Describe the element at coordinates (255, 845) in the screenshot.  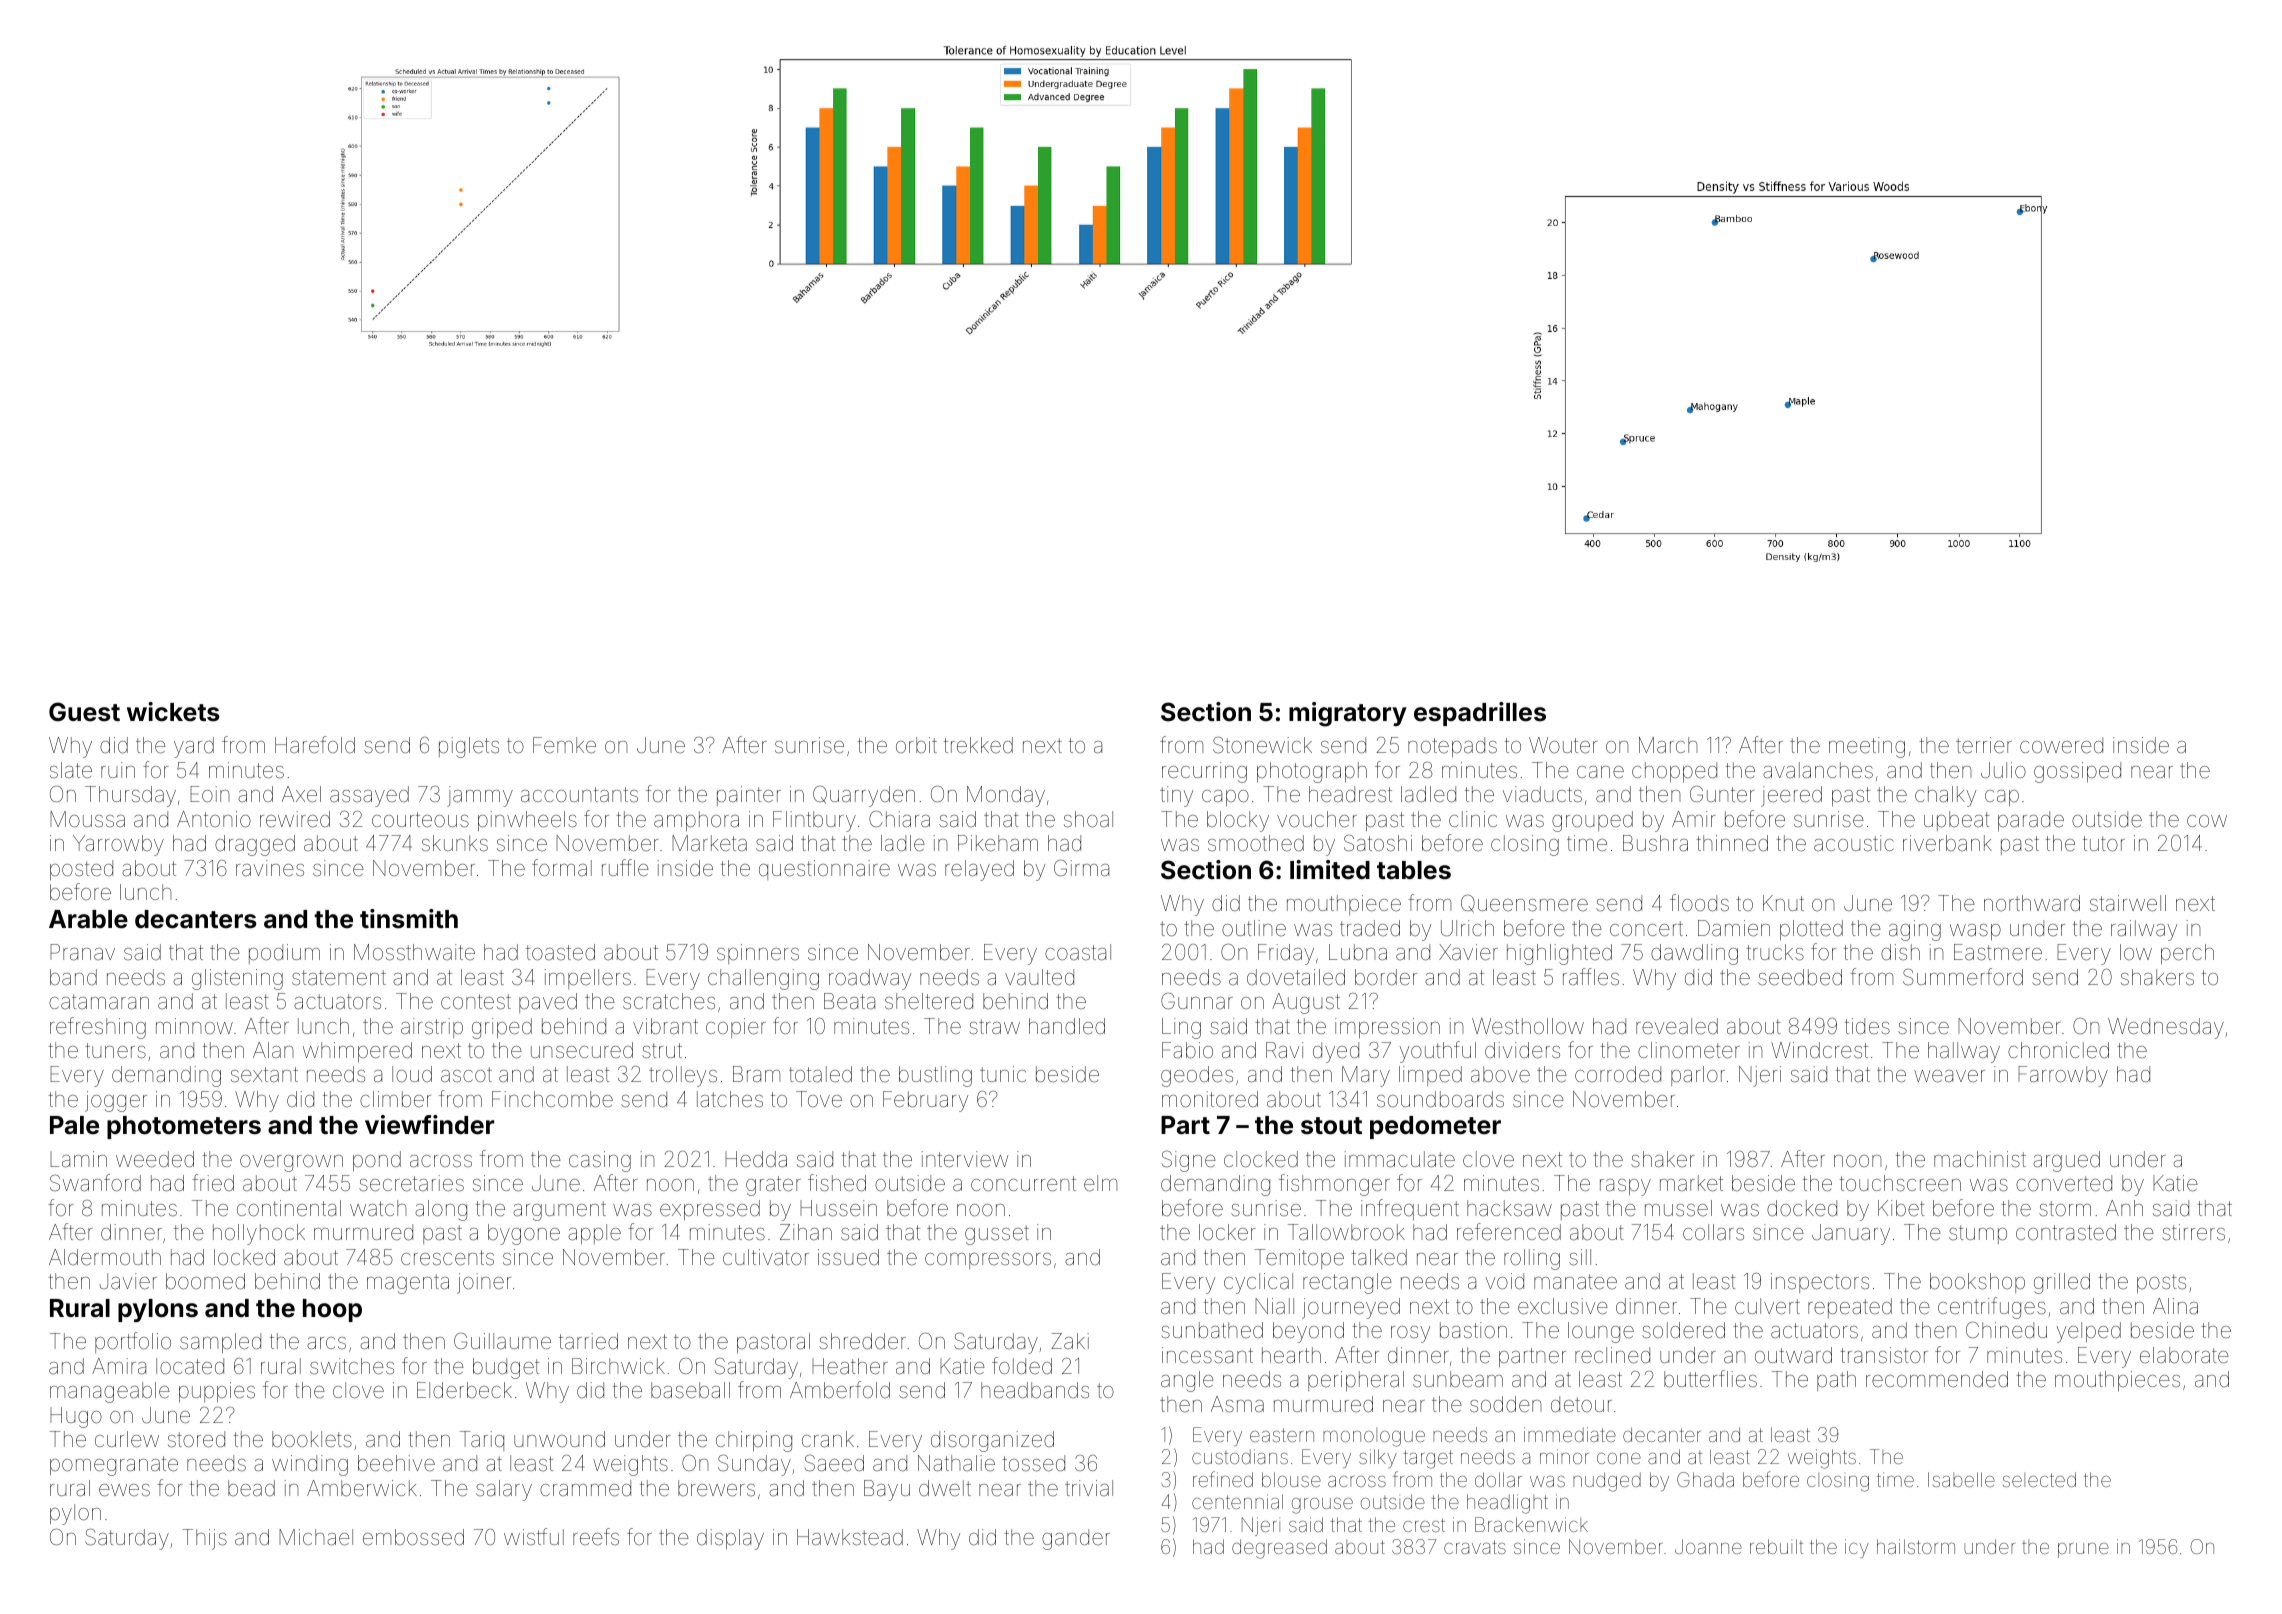
I see `dragged` at that location.
